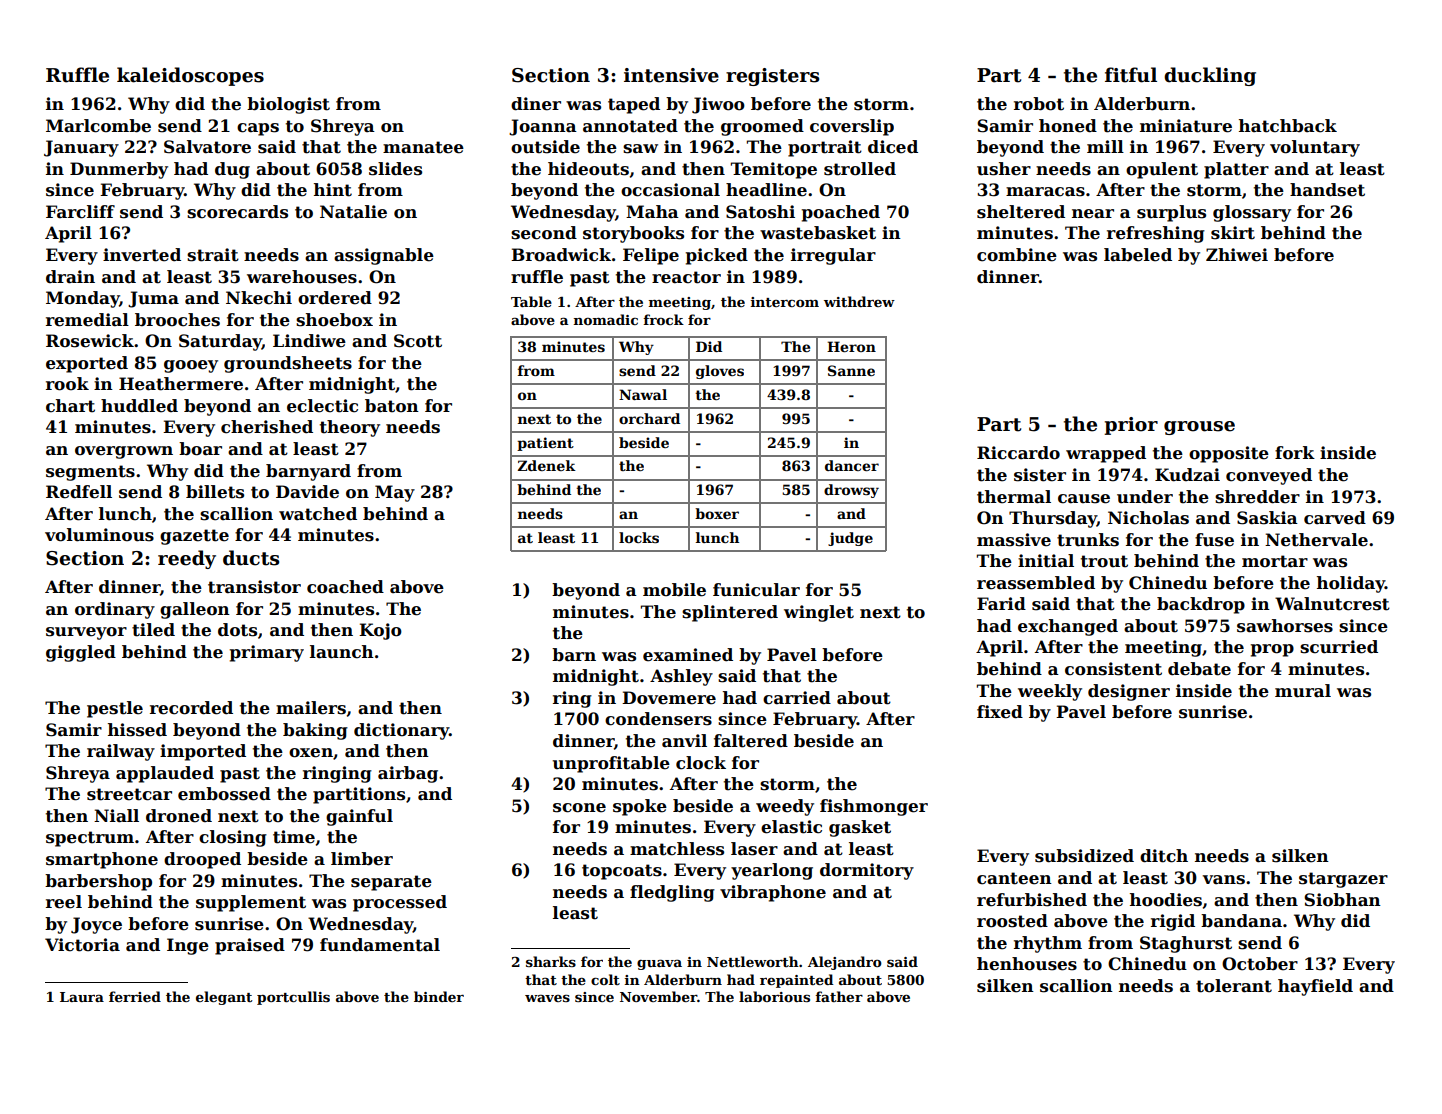 The height and width of the page is (1114, 1442). Describe the element at coordinates (658, 719) in the page. I see `condensers` at that location.
